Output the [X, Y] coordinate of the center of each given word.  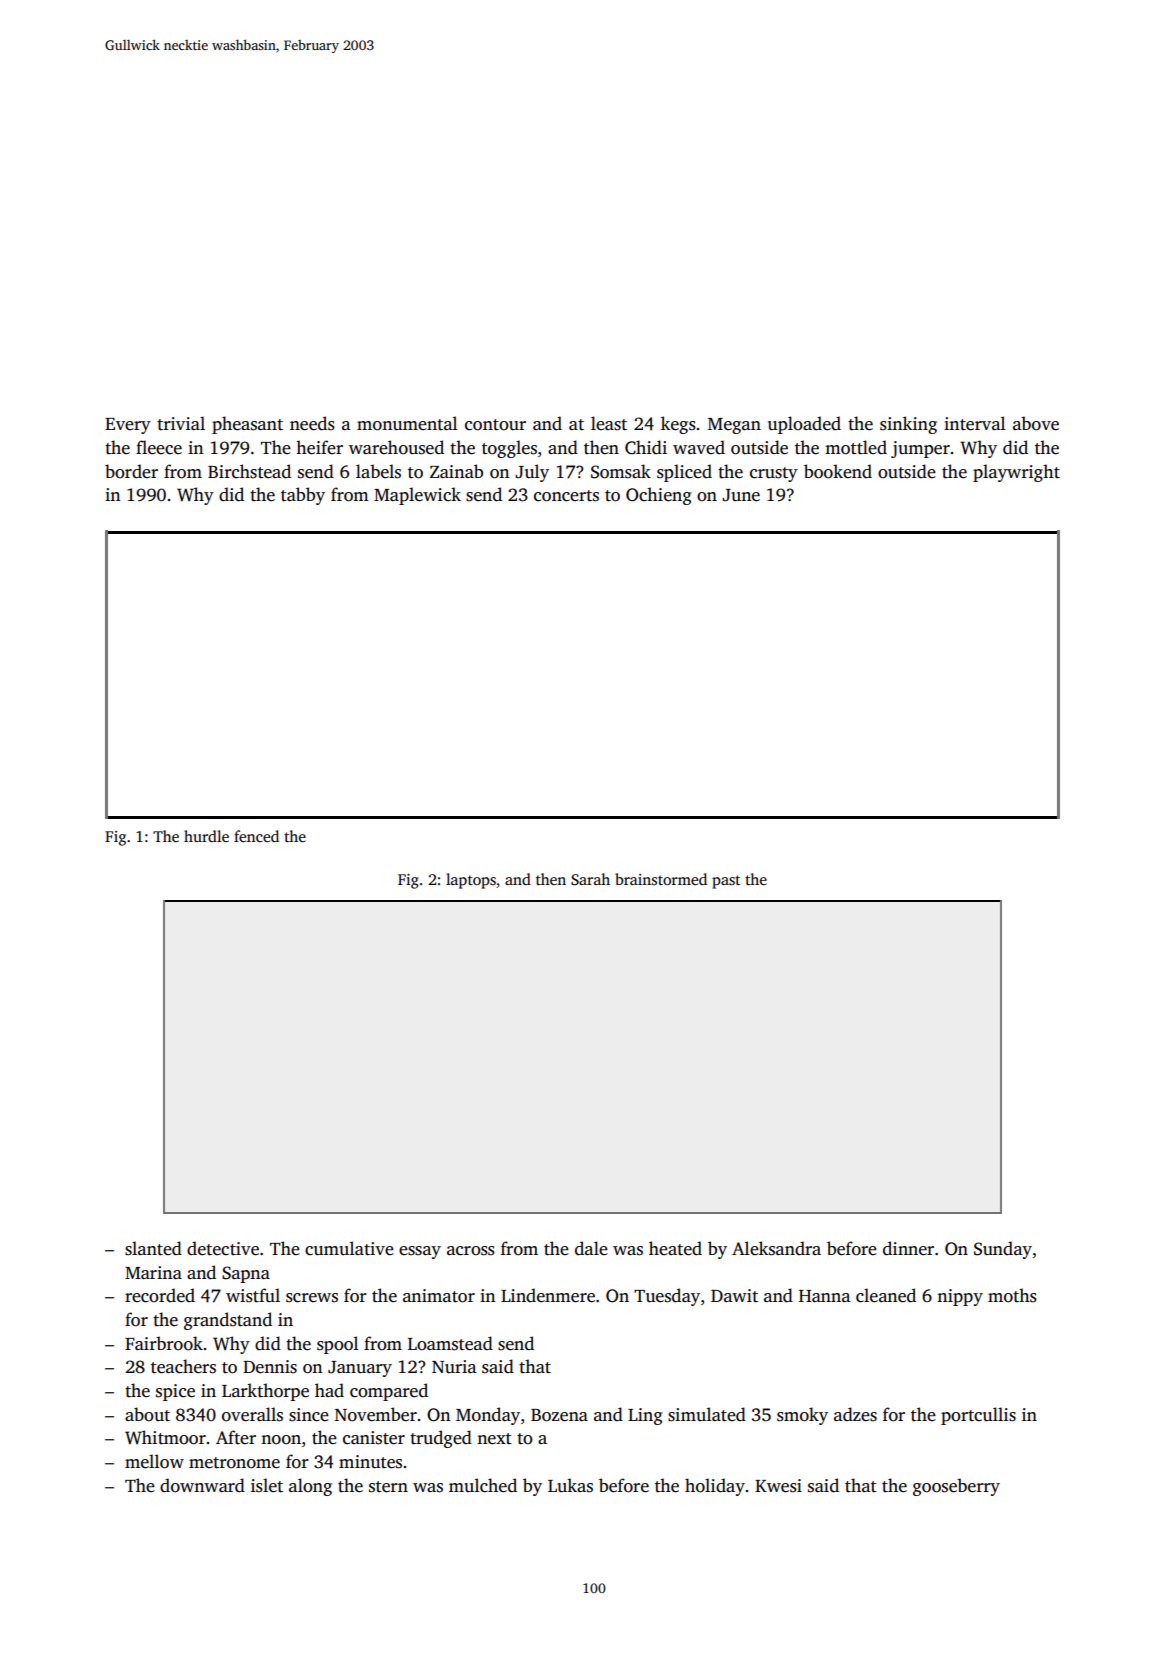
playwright [1016, 473]
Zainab [456, 471]
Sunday [1003, 1250]
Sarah [590, 879]
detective [223, 1248]
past [726, 882]
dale [591, 1248]
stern [388, 1487]
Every [128, 426]
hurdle [206, 836]
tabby [303, 496]
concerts [566, 496]
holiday [715, 1487]
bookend [838, 471]
